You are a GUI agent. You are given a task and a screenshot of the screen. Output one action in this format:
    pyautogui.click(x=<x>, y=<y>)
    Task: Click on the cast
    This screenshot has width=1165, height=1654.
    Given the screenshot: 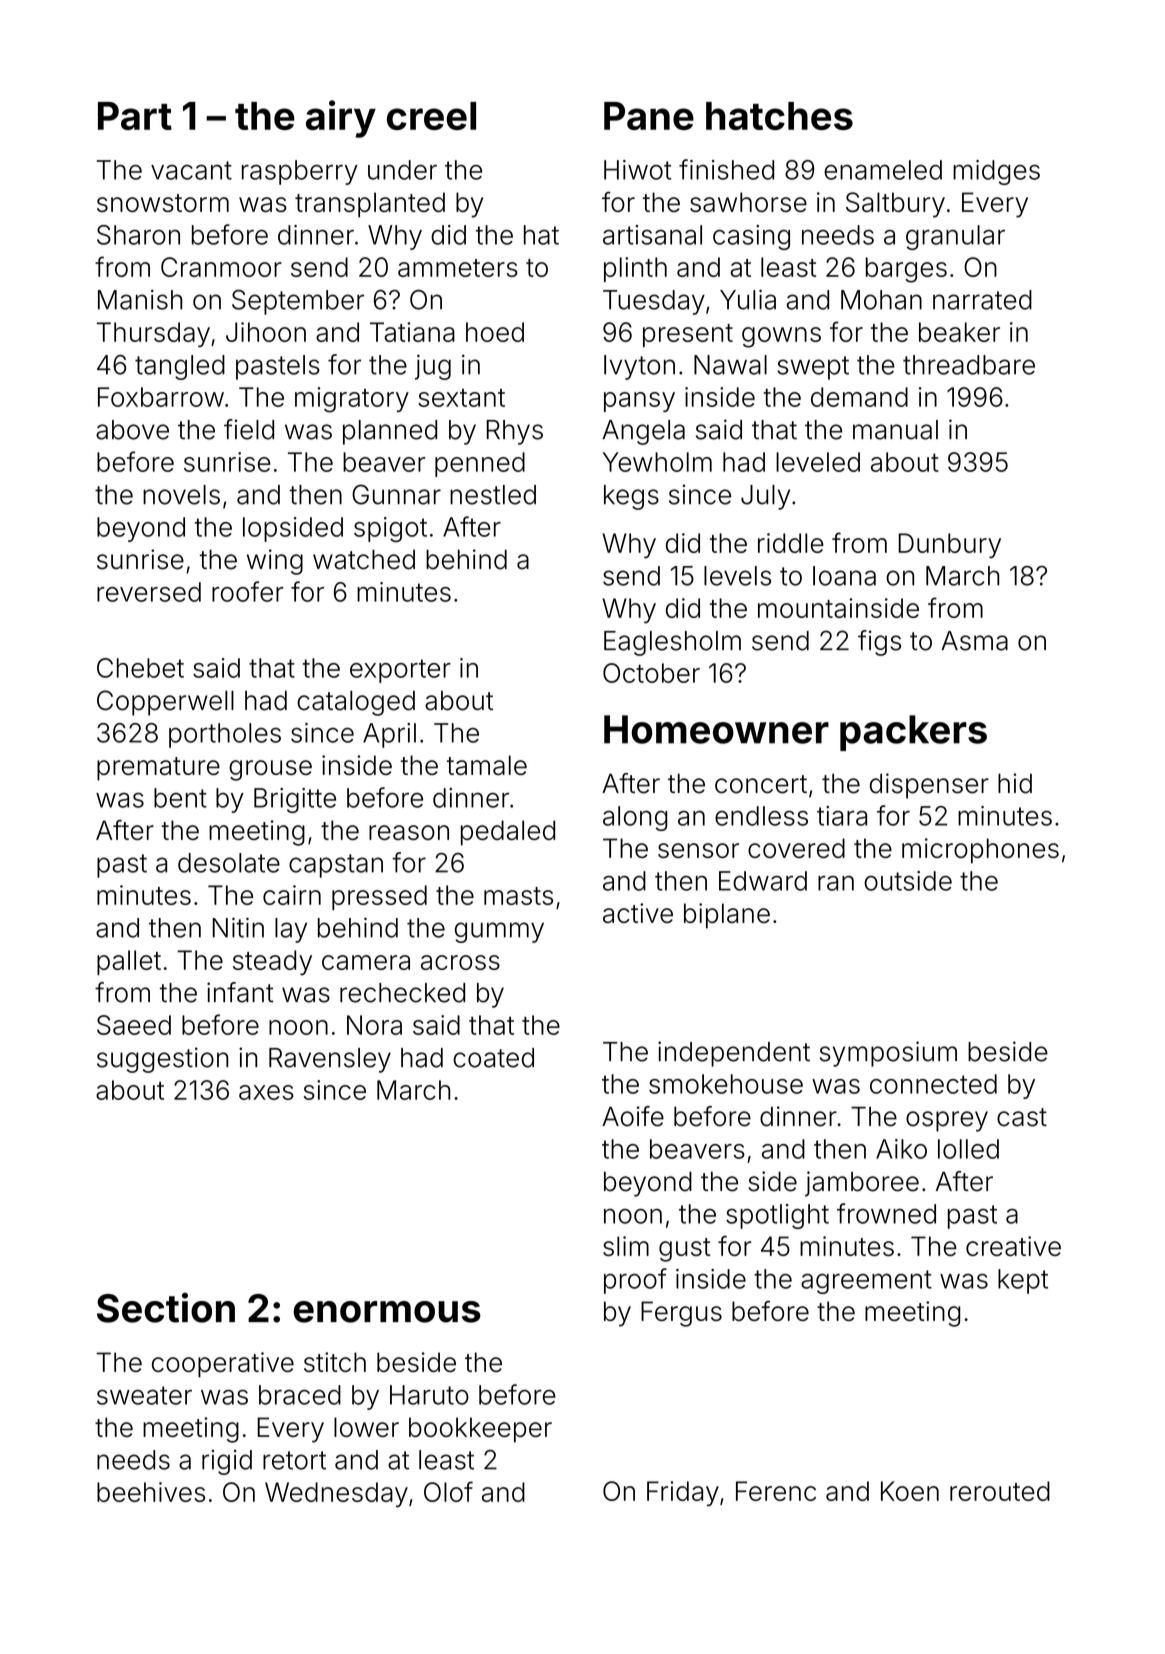 What is the action you would take?
    pyautogui.click(x=1022, y=1117)
